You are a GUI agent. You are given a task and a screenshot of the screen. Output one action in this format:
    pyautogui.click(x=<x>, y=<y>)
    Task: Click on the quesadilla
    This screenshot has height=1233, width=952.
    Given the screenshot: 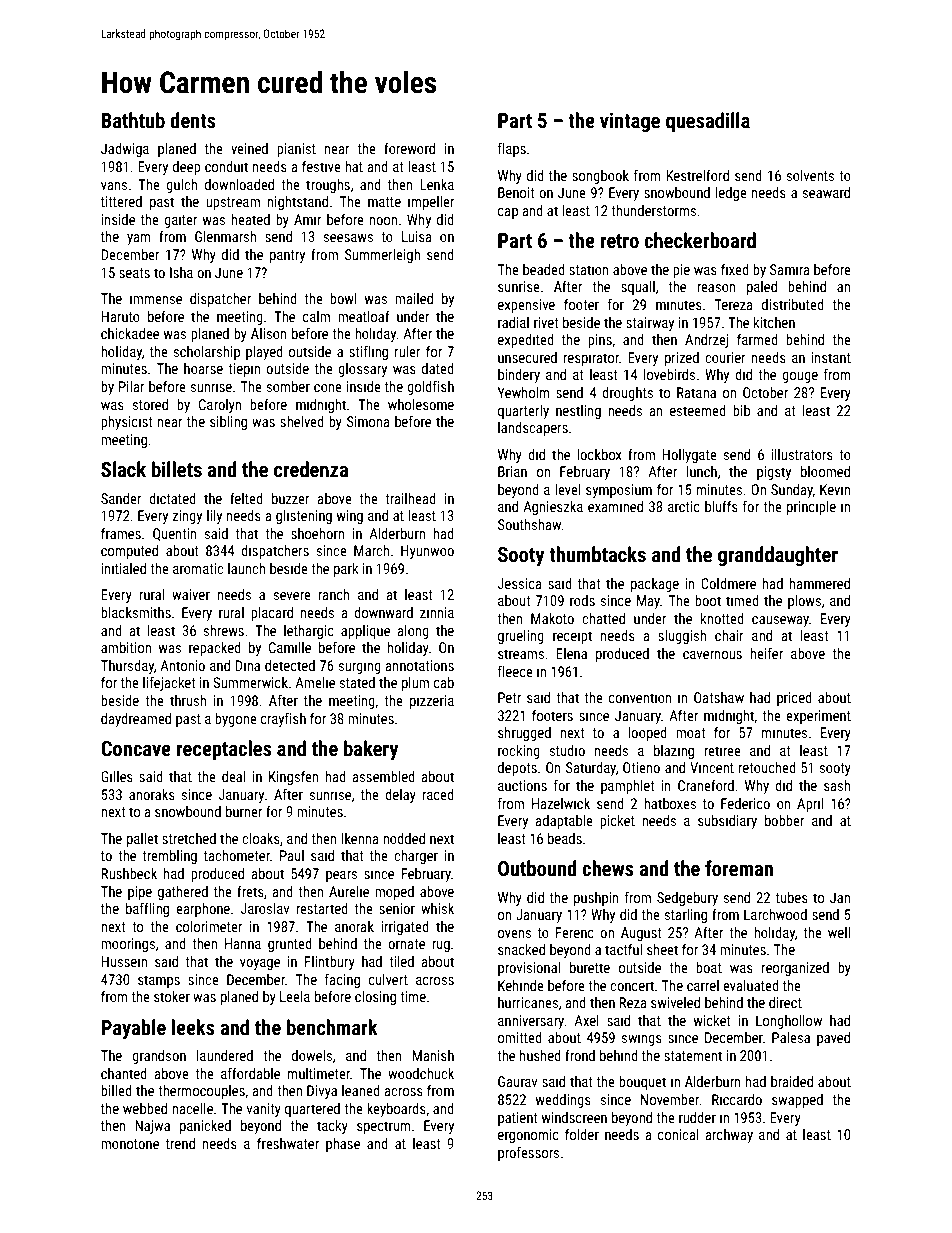 What is the action you would take?
    pyautogui.click(x=708, y=122)
